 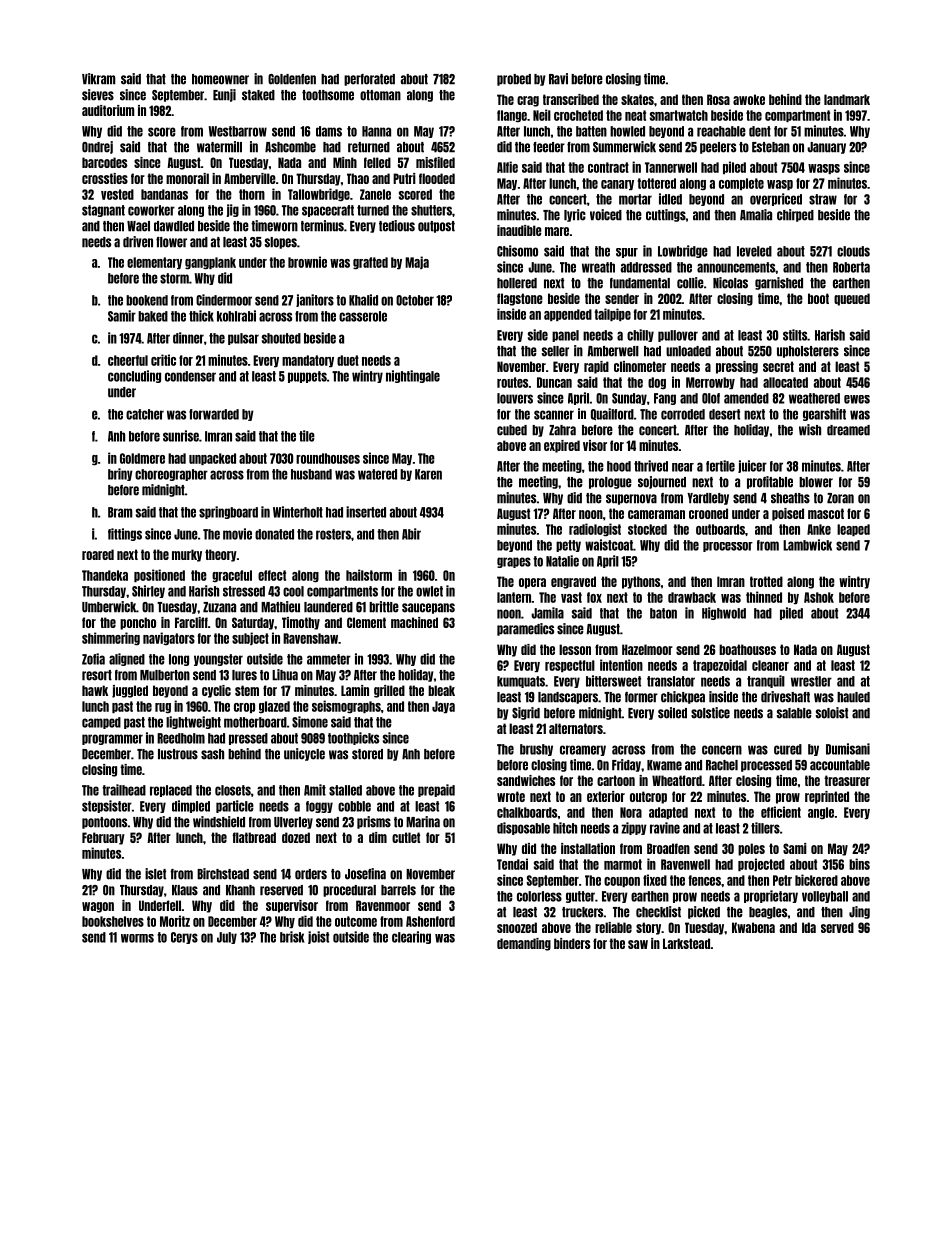 What do you see at coordinates (380, 95) in the screenshot?
I see `ottoman` at bounding box center [380, 95].
